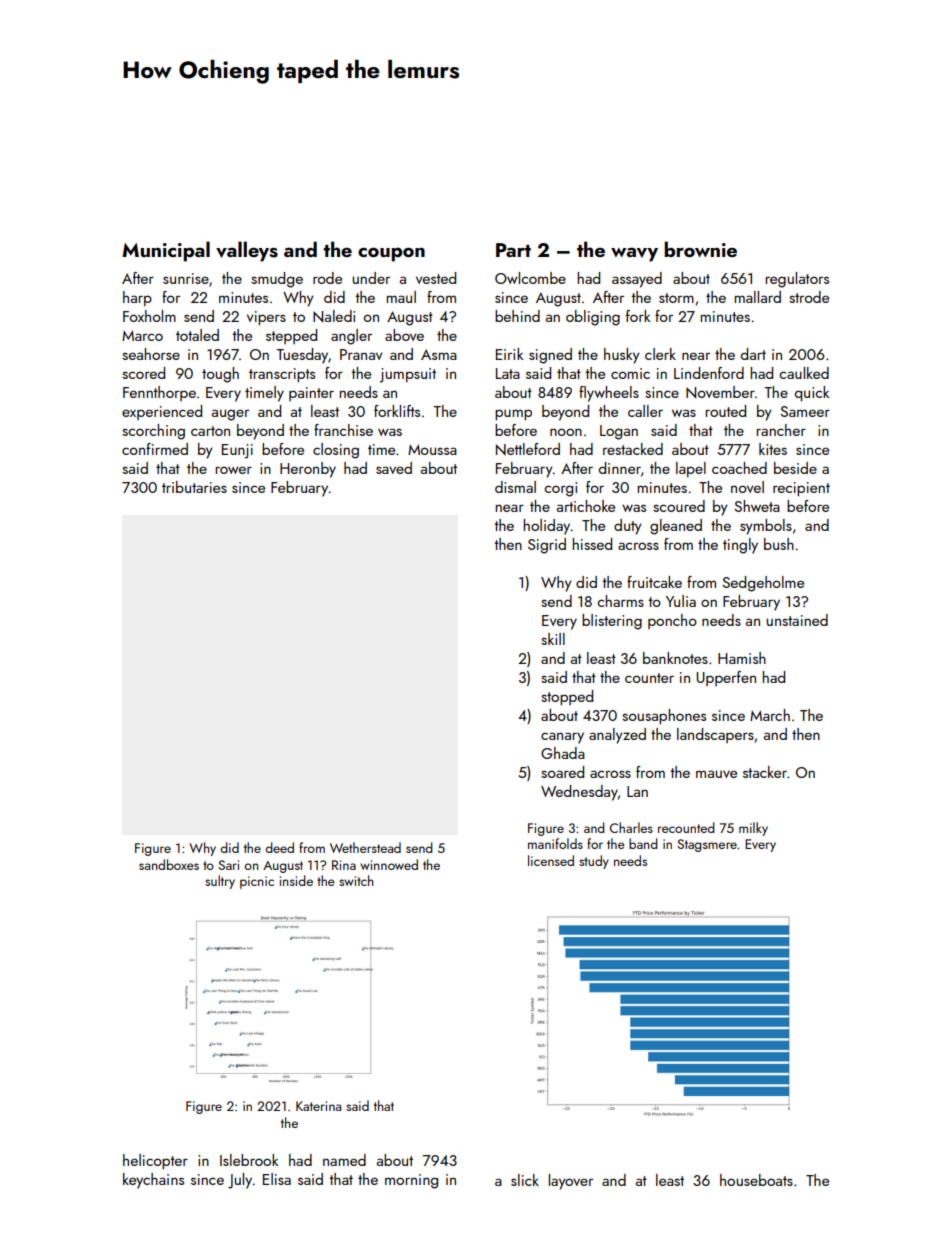  What do you see at coordinates (137, 298) in the image?
I see `harp` at bounding box center [137, 298].
